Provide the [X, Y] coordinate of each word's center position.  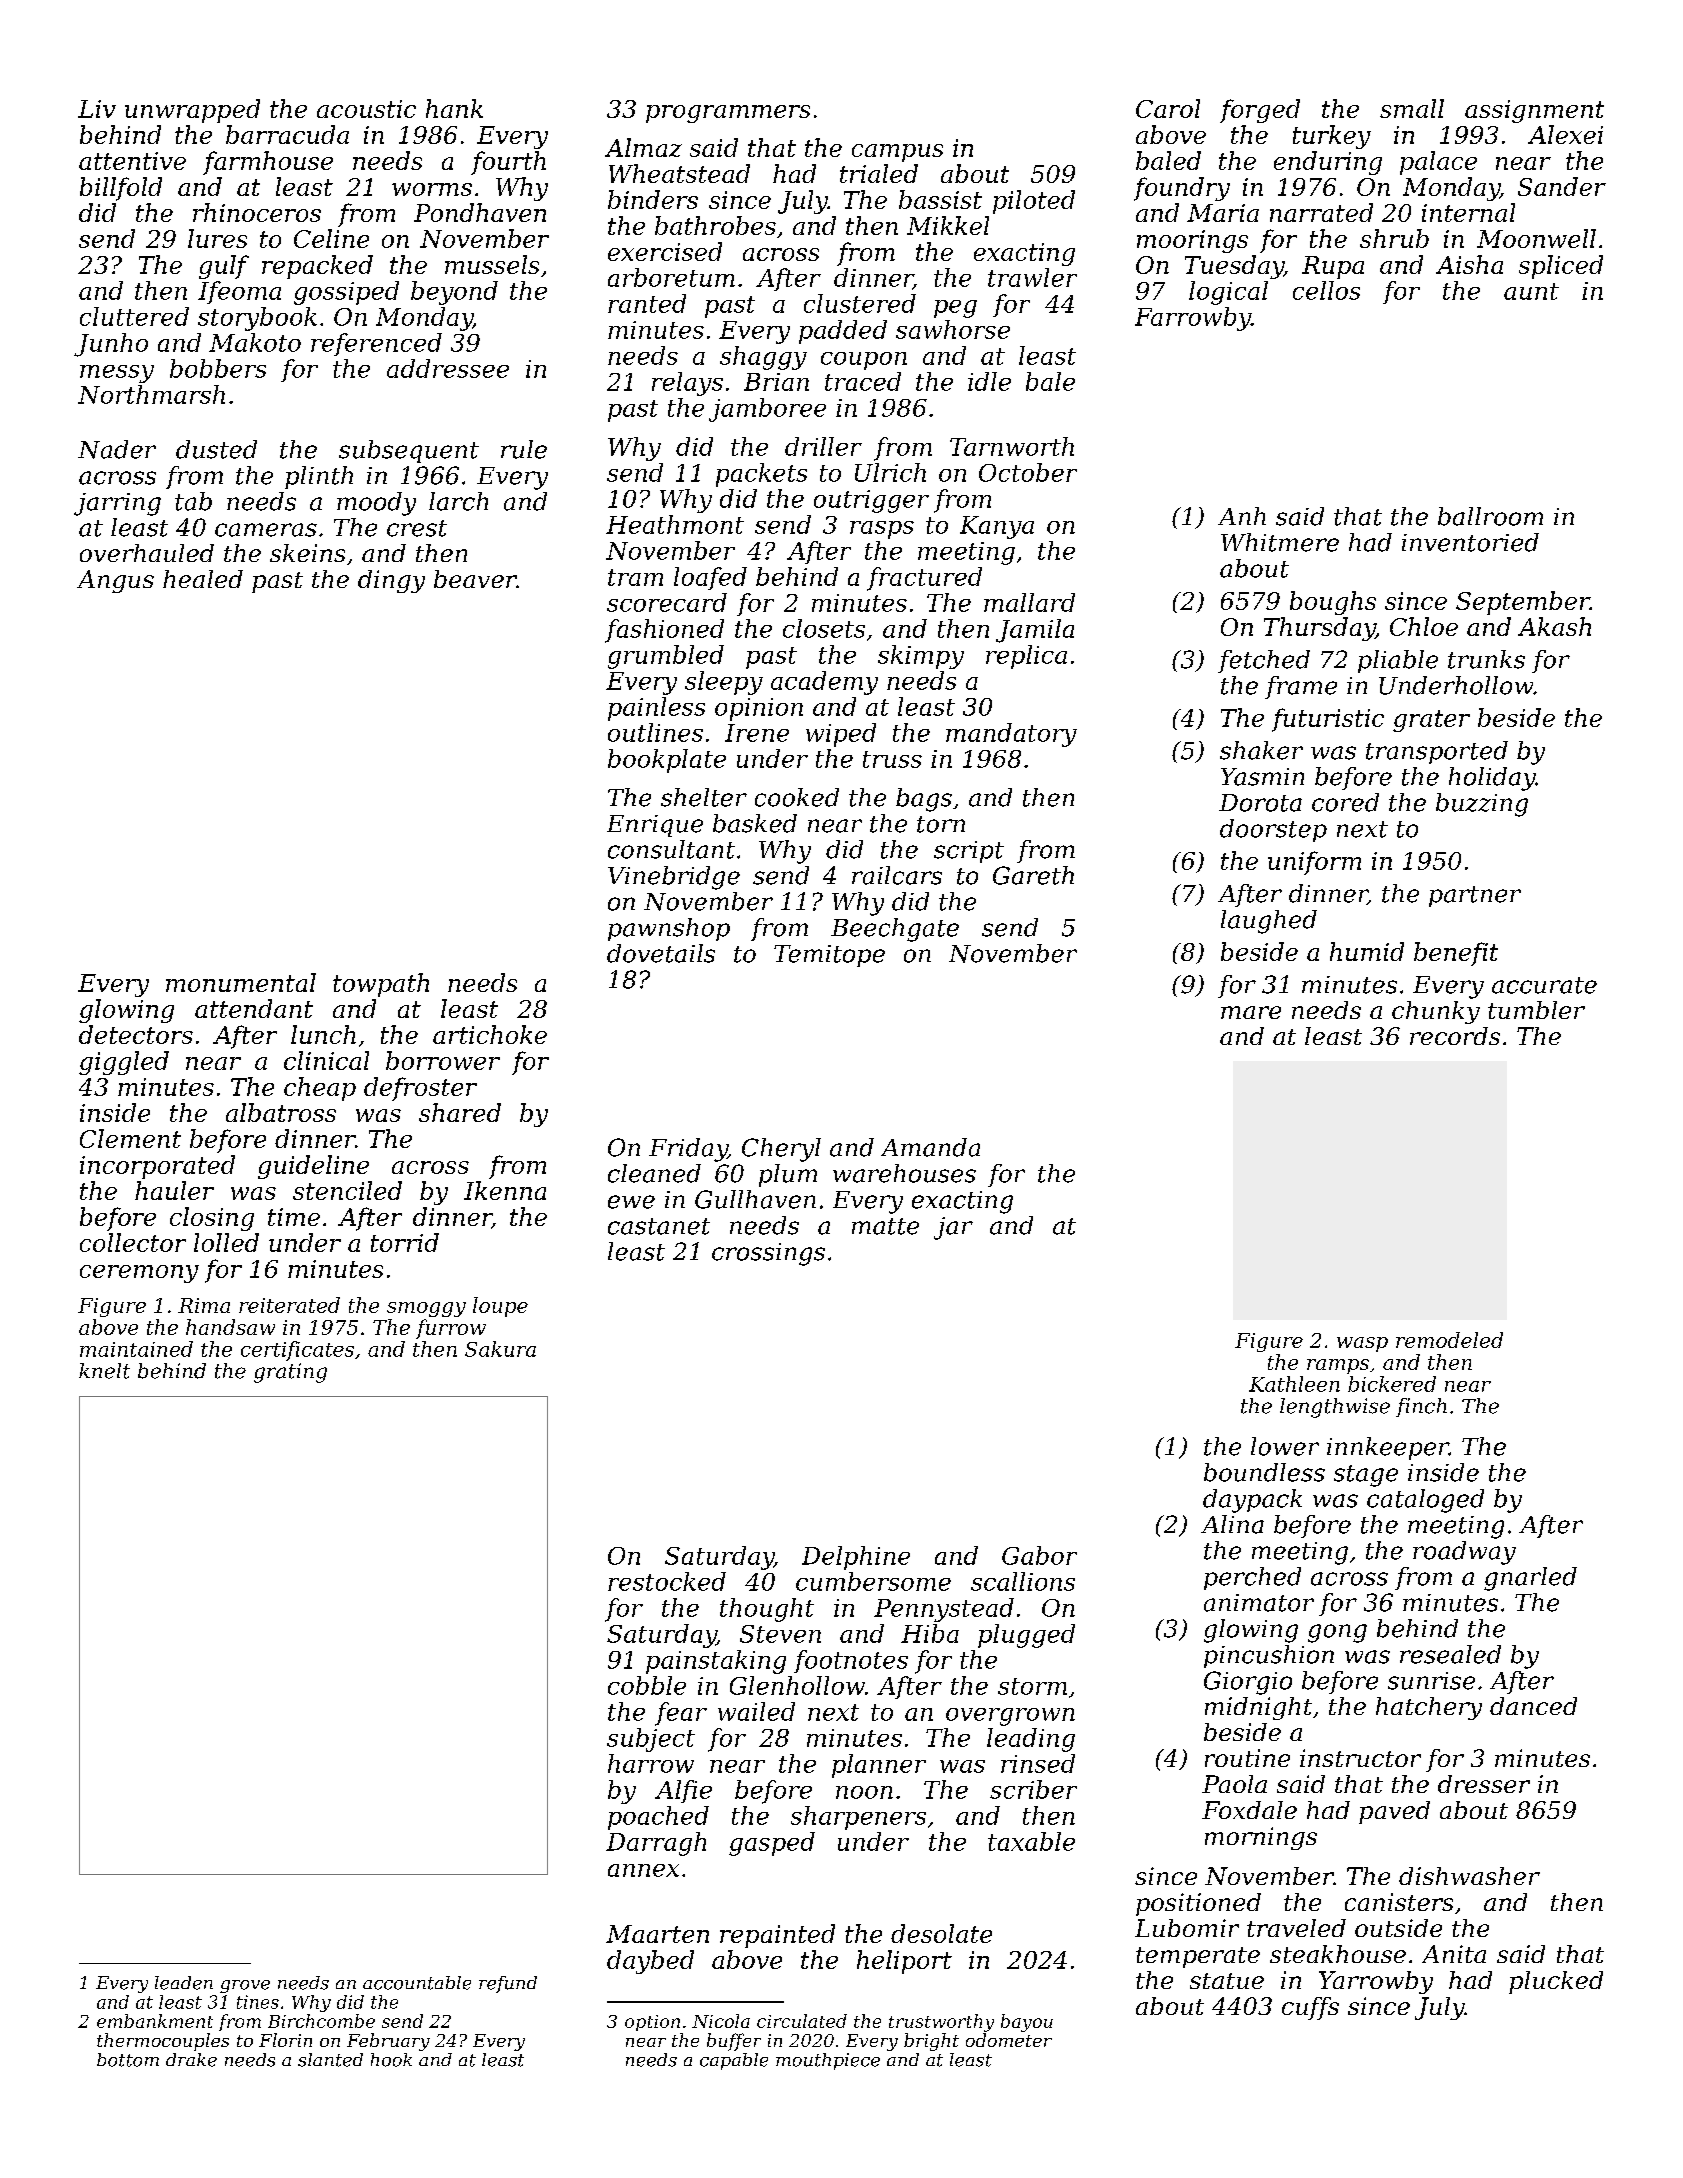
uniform [1314, 863]
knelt [104, 1371]
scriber [1033, 1789]
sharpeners [858, 1818]
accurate [1544, 985]
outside [1398, 1928]
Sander [1562, 186]
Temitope [829, 956]
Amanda [930, 1147]
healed [203, 579]
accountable [417, 1983]
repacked [317, 267]
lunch [323, 1034]
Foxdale [1249, 1810]
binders [653, 199]
